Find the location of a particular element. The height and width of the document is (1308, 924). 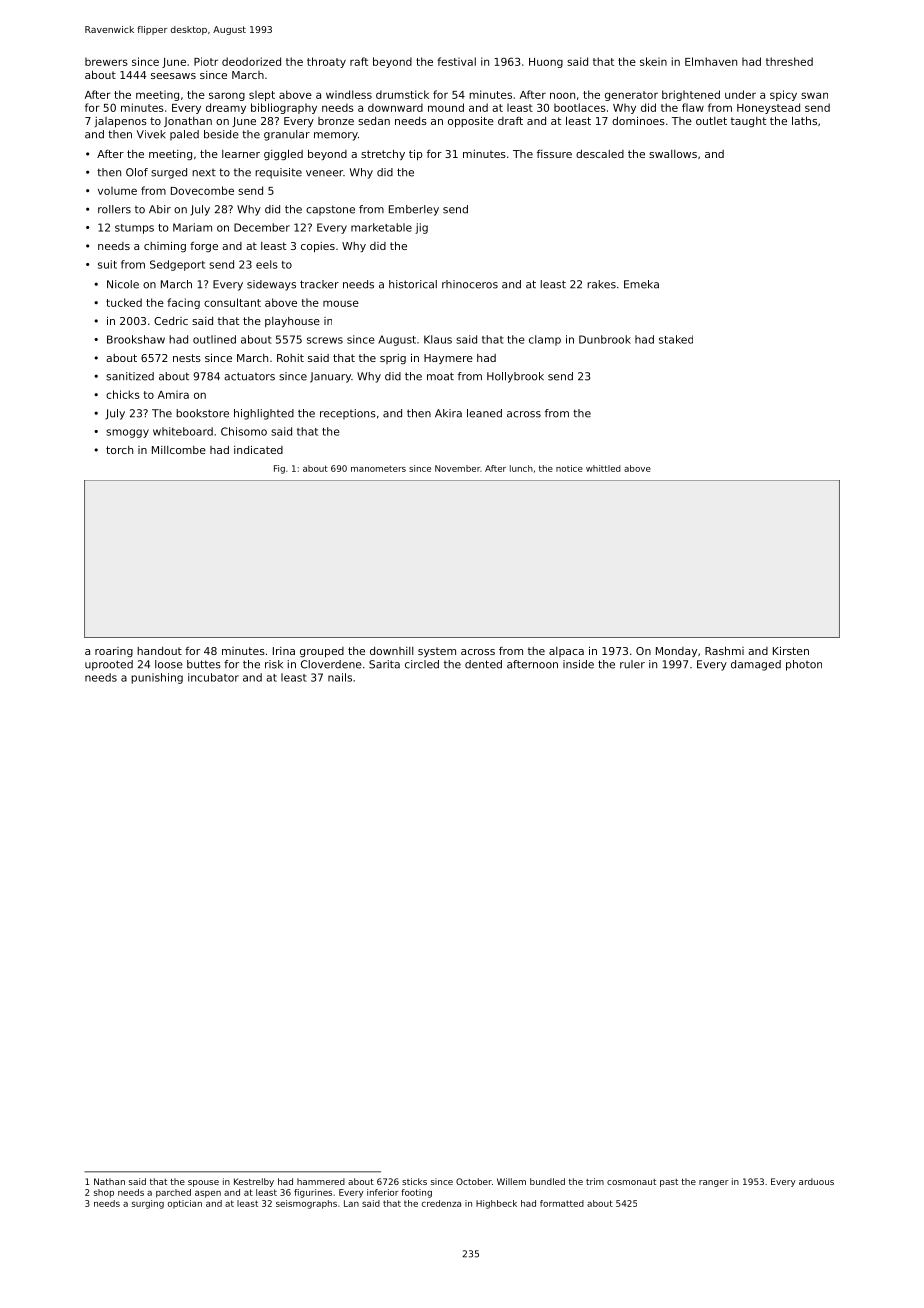

surging is located at coordinates (148, 1204).
